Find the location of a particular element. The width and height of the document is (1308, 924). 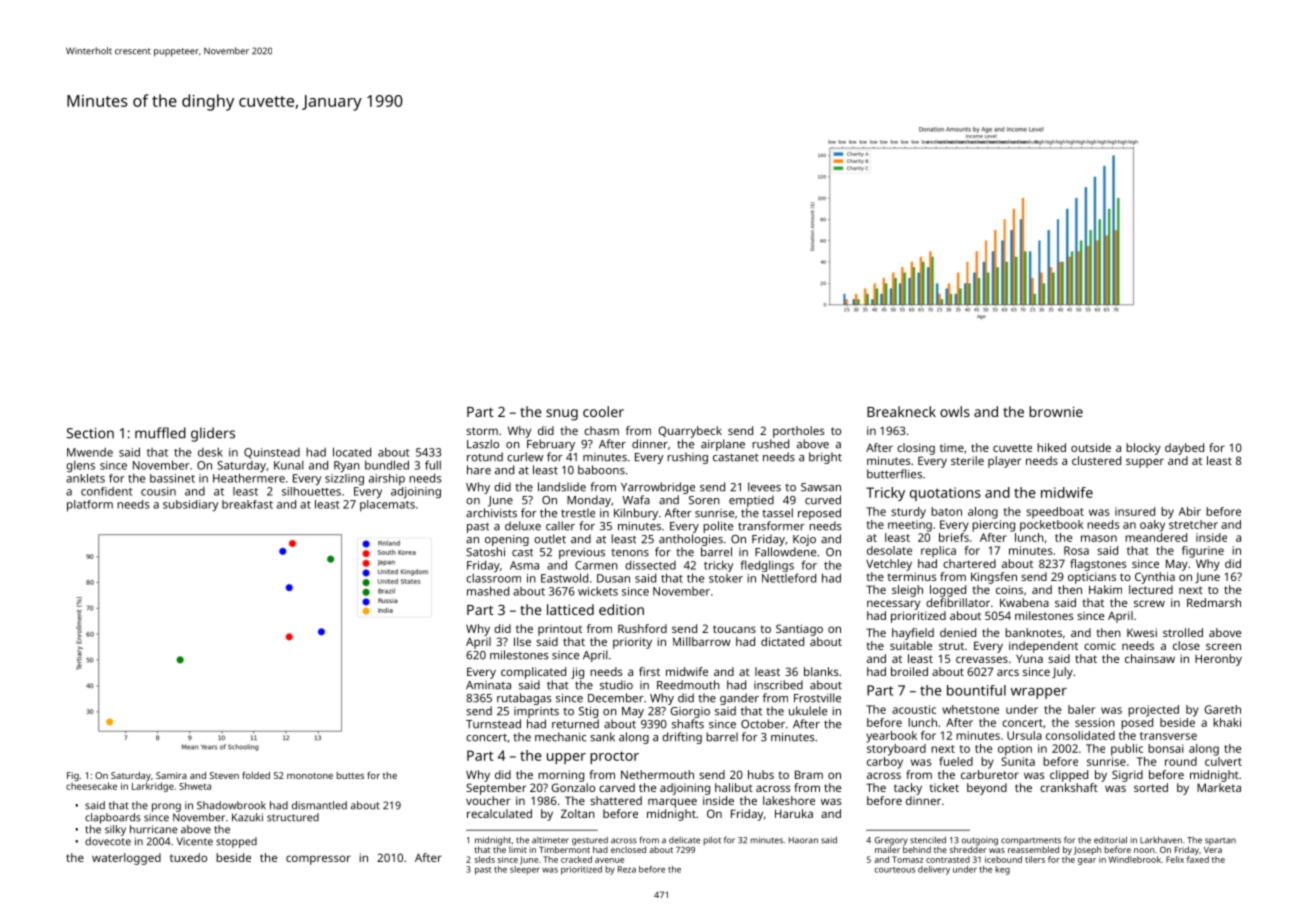

Nettleford is located at coordinates (789, 578).
